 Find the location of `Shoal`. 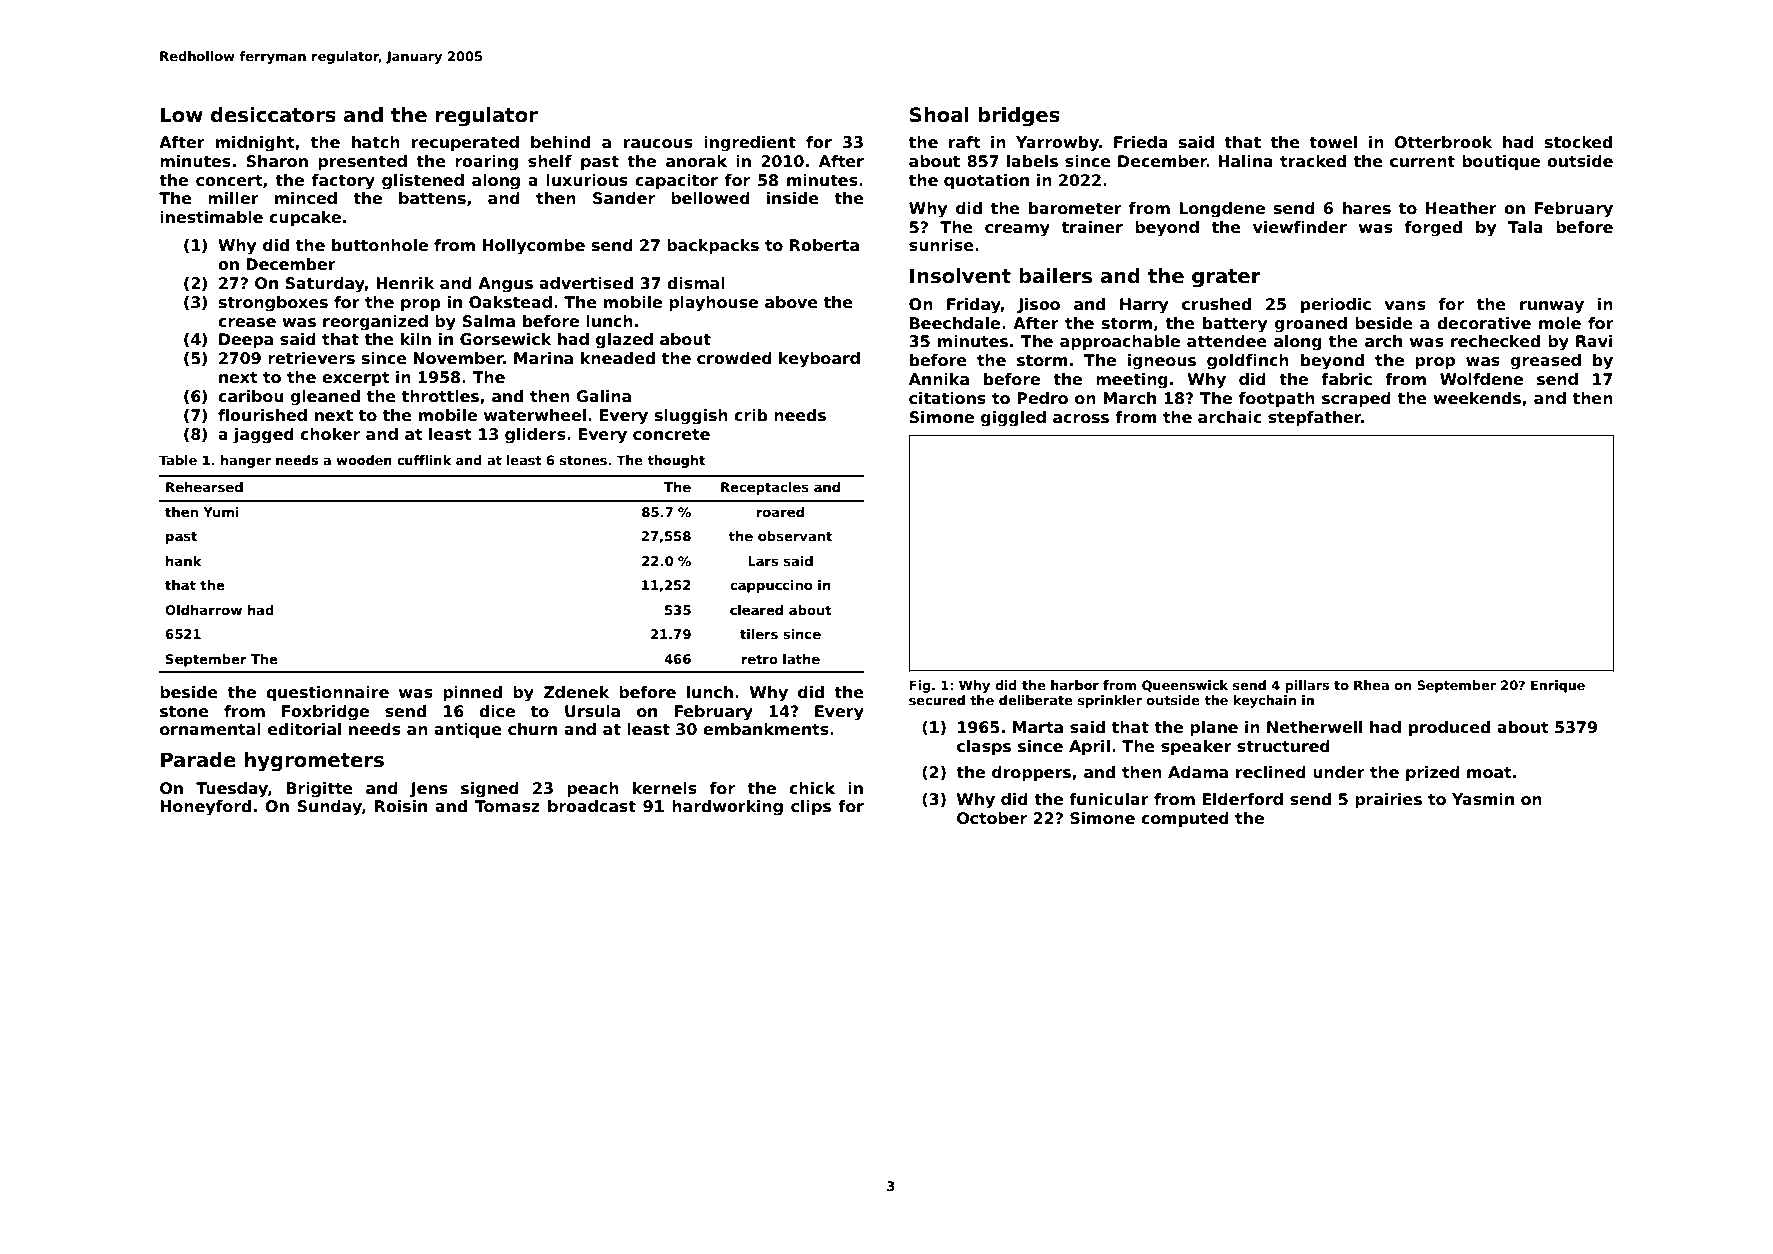

Shoal is located at coordinates (939, 115).
